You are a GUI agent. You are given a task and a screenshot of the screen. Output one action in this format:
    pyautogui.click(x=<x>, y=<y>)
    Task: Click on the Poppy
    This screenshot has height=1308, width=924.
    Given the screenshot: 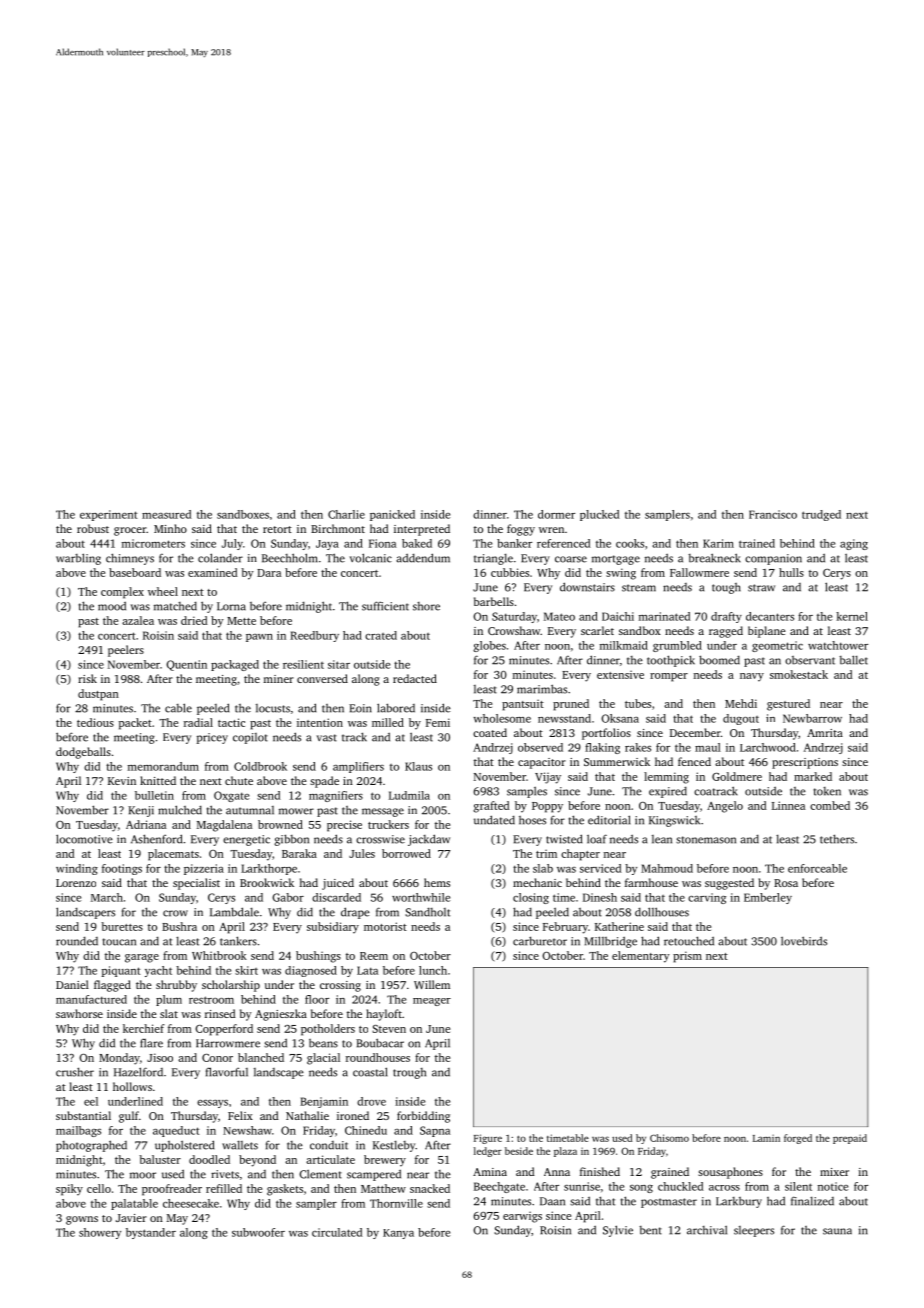 What is the action you would take?
    pyautogui.click(x=547, y=807)
